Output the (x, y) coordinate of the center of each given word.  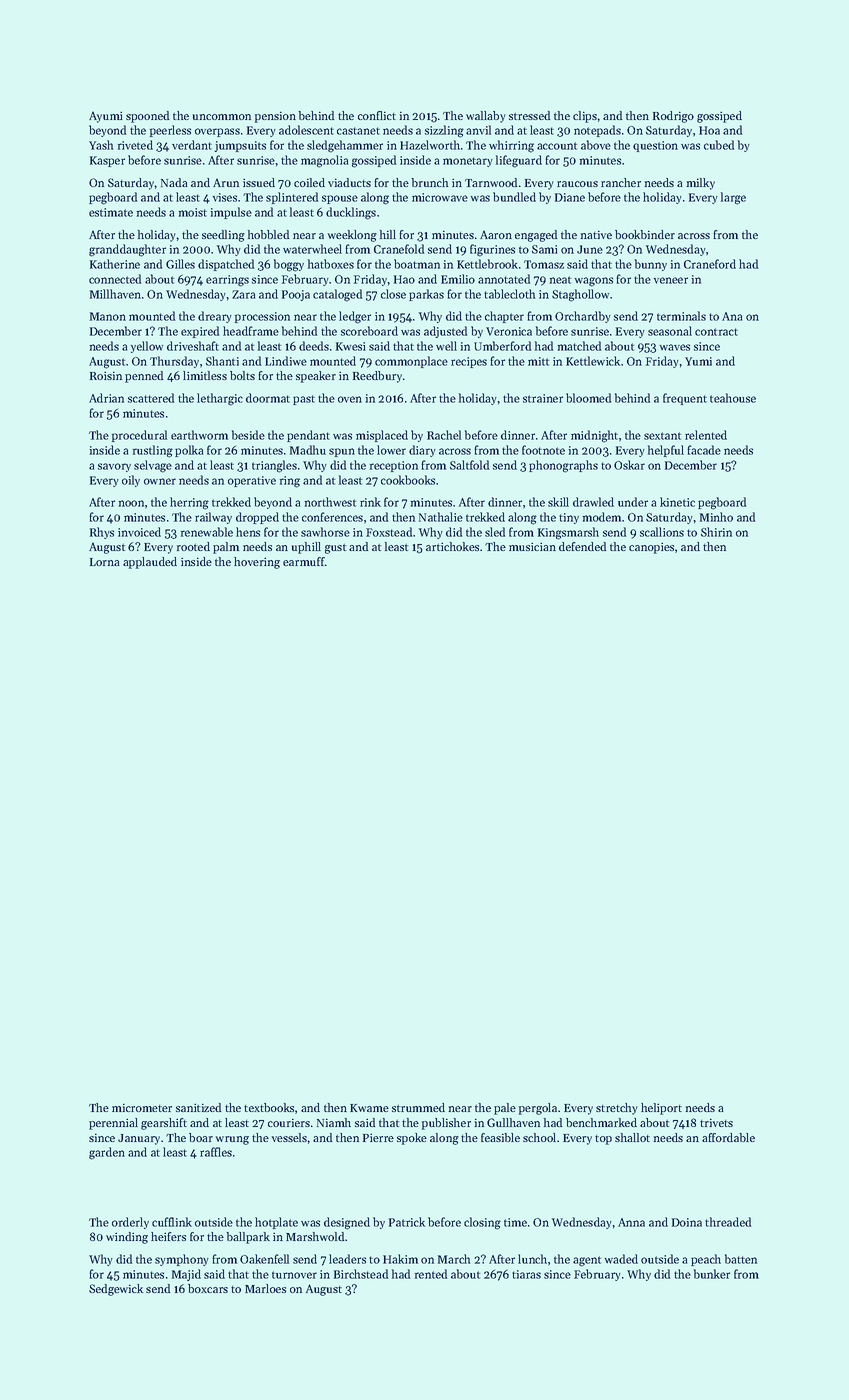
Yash (101, 145)
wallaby (485, 117)
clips (585, 117)
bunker (712, 1274)
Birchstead (361, 1274)
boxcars (208, 1288)
